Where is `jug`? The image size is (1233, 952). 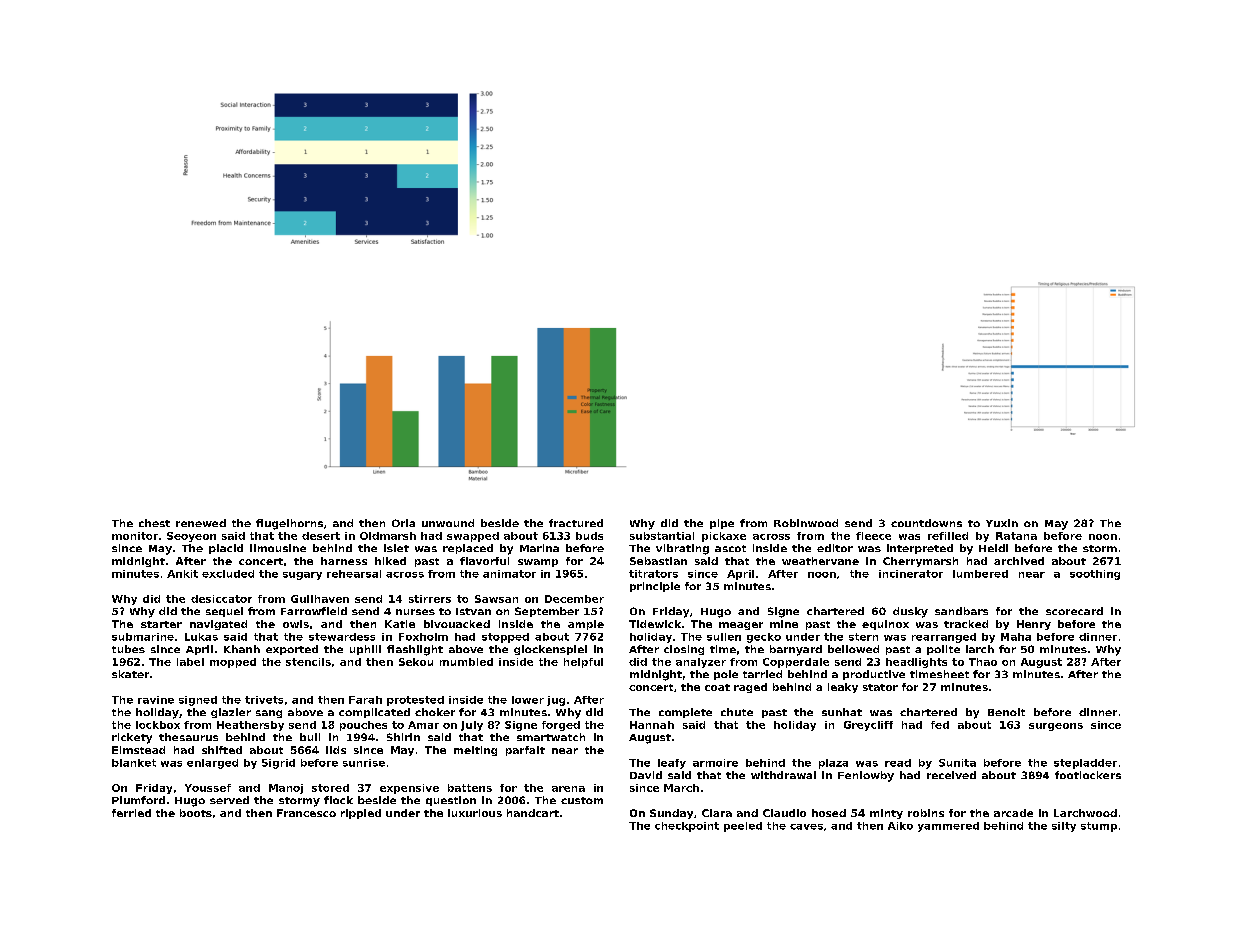 jug is located at coordinates (556, 701).
